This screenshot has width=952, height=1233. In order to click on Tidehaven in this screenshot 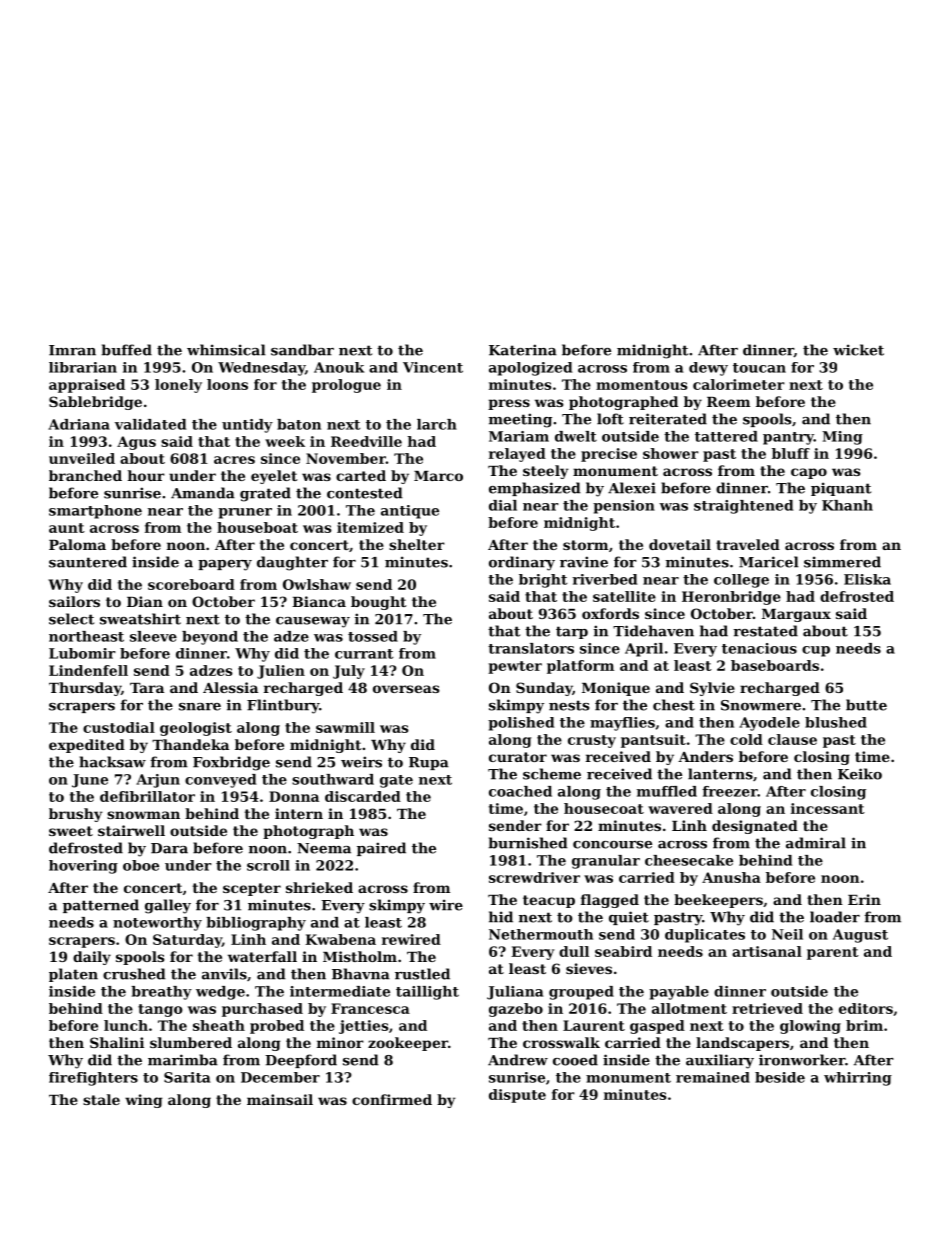, I will do `click(653, 631)`.
